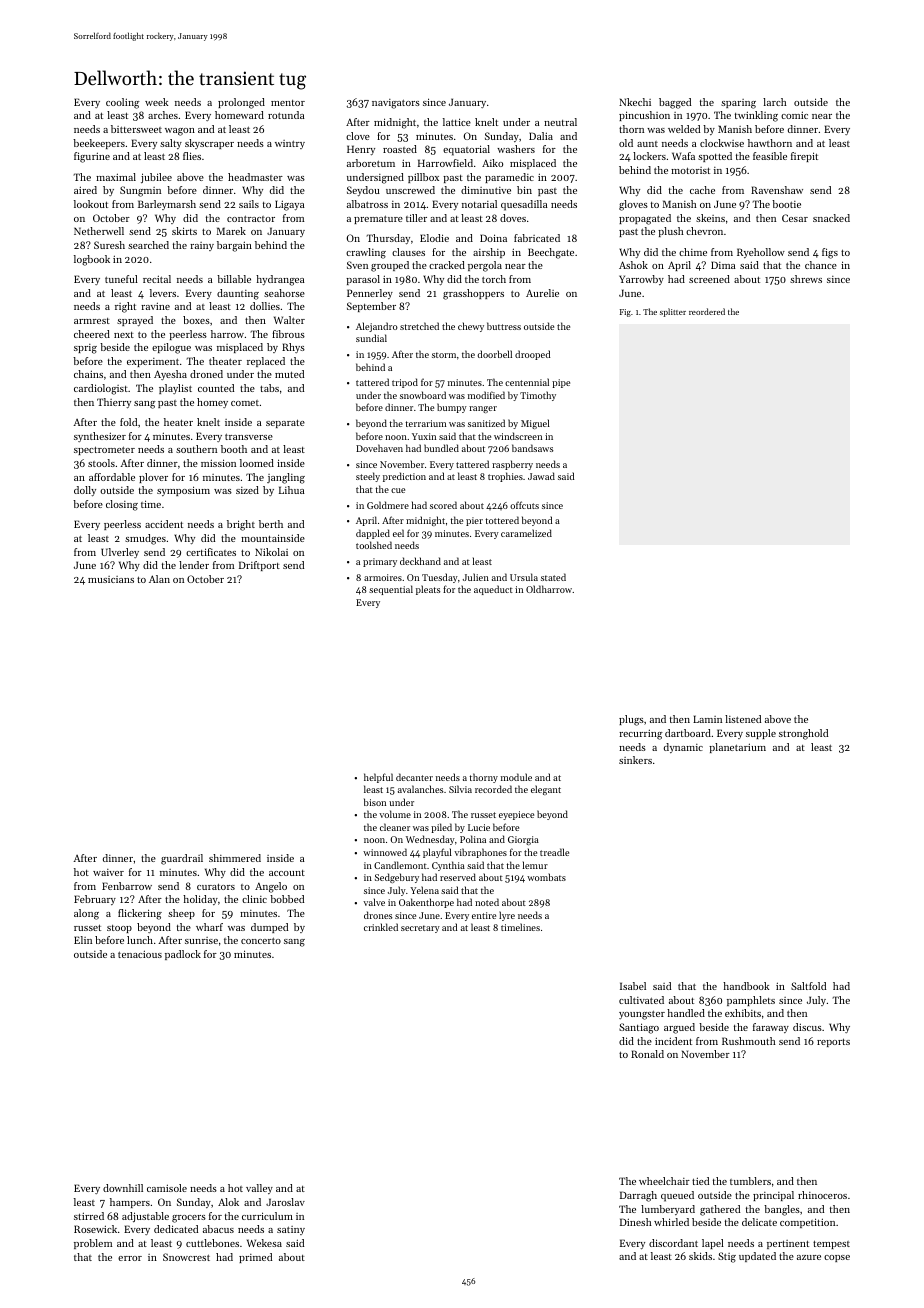 The height and width of the screenshot is (1308, 924). What do you see at coordinates (95, 1229) in the screenshot?
I see `Rosewick` at bounding box center [95, 1229].
